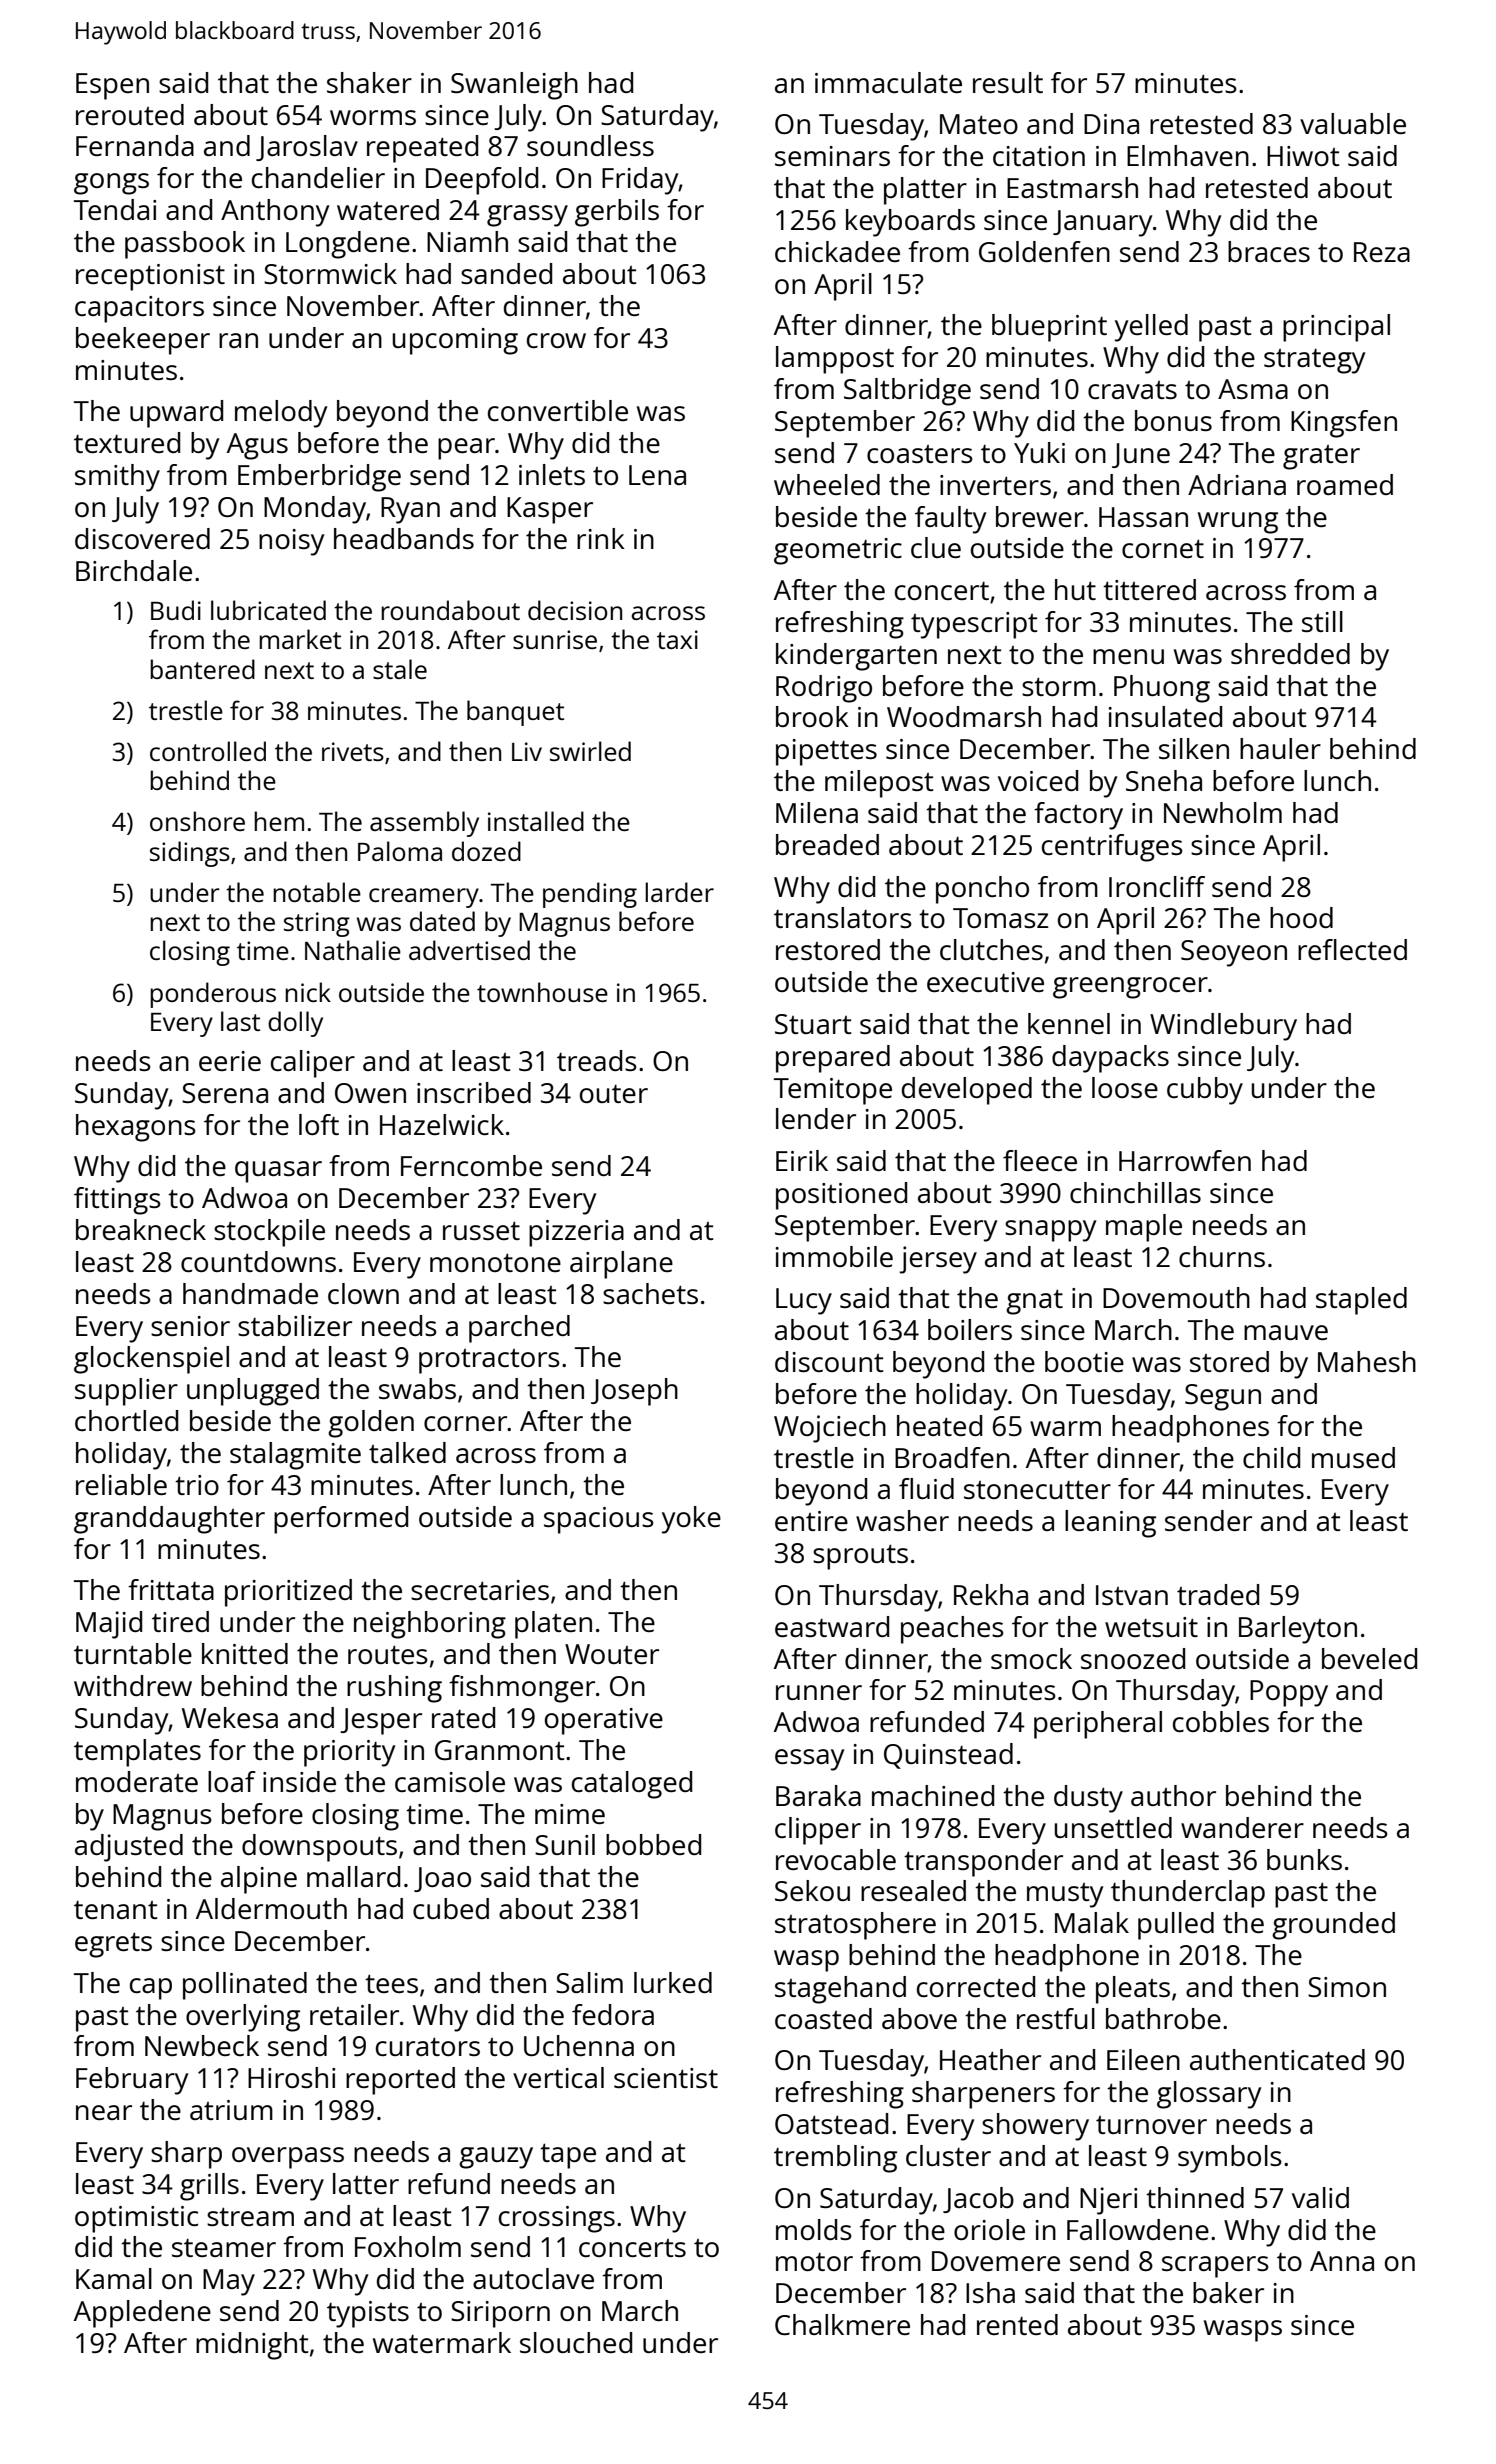 This screenshot has width=1496, height=2464. Describe the element at coordinates (1040, 516) in the screenshot. I see `brewer` at that location.
